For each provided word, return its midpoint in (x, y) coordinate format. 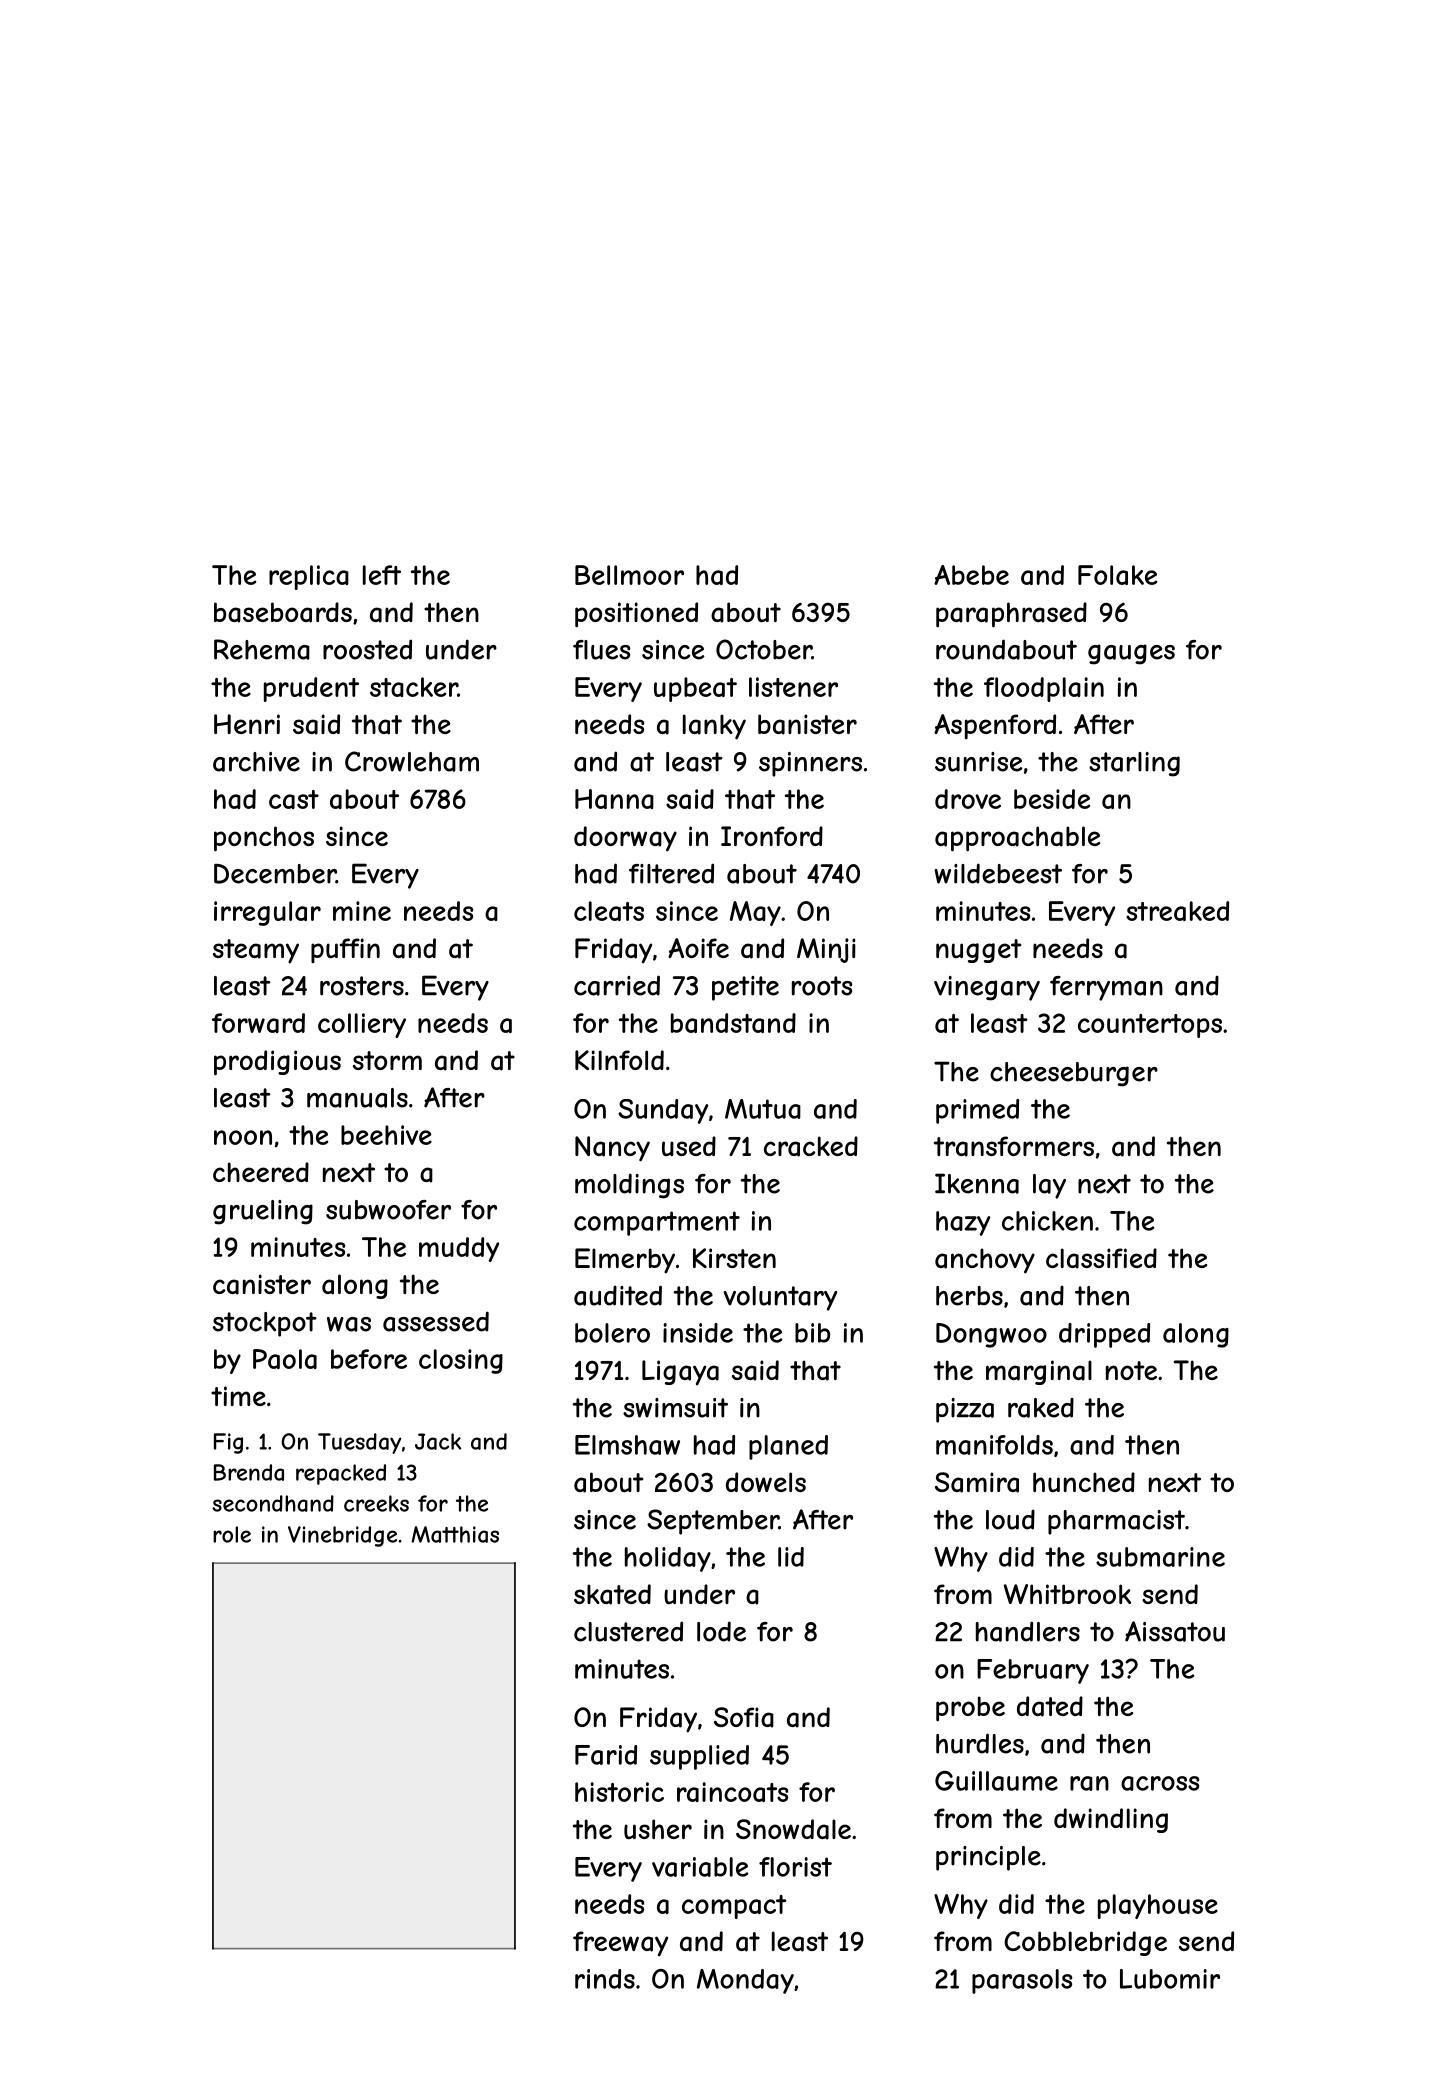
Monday (745, 1981)
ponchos (264, 839)
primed (977, 1111)
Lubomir (1170, 1979)
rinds (605, 1979)
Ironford (772, 836)
